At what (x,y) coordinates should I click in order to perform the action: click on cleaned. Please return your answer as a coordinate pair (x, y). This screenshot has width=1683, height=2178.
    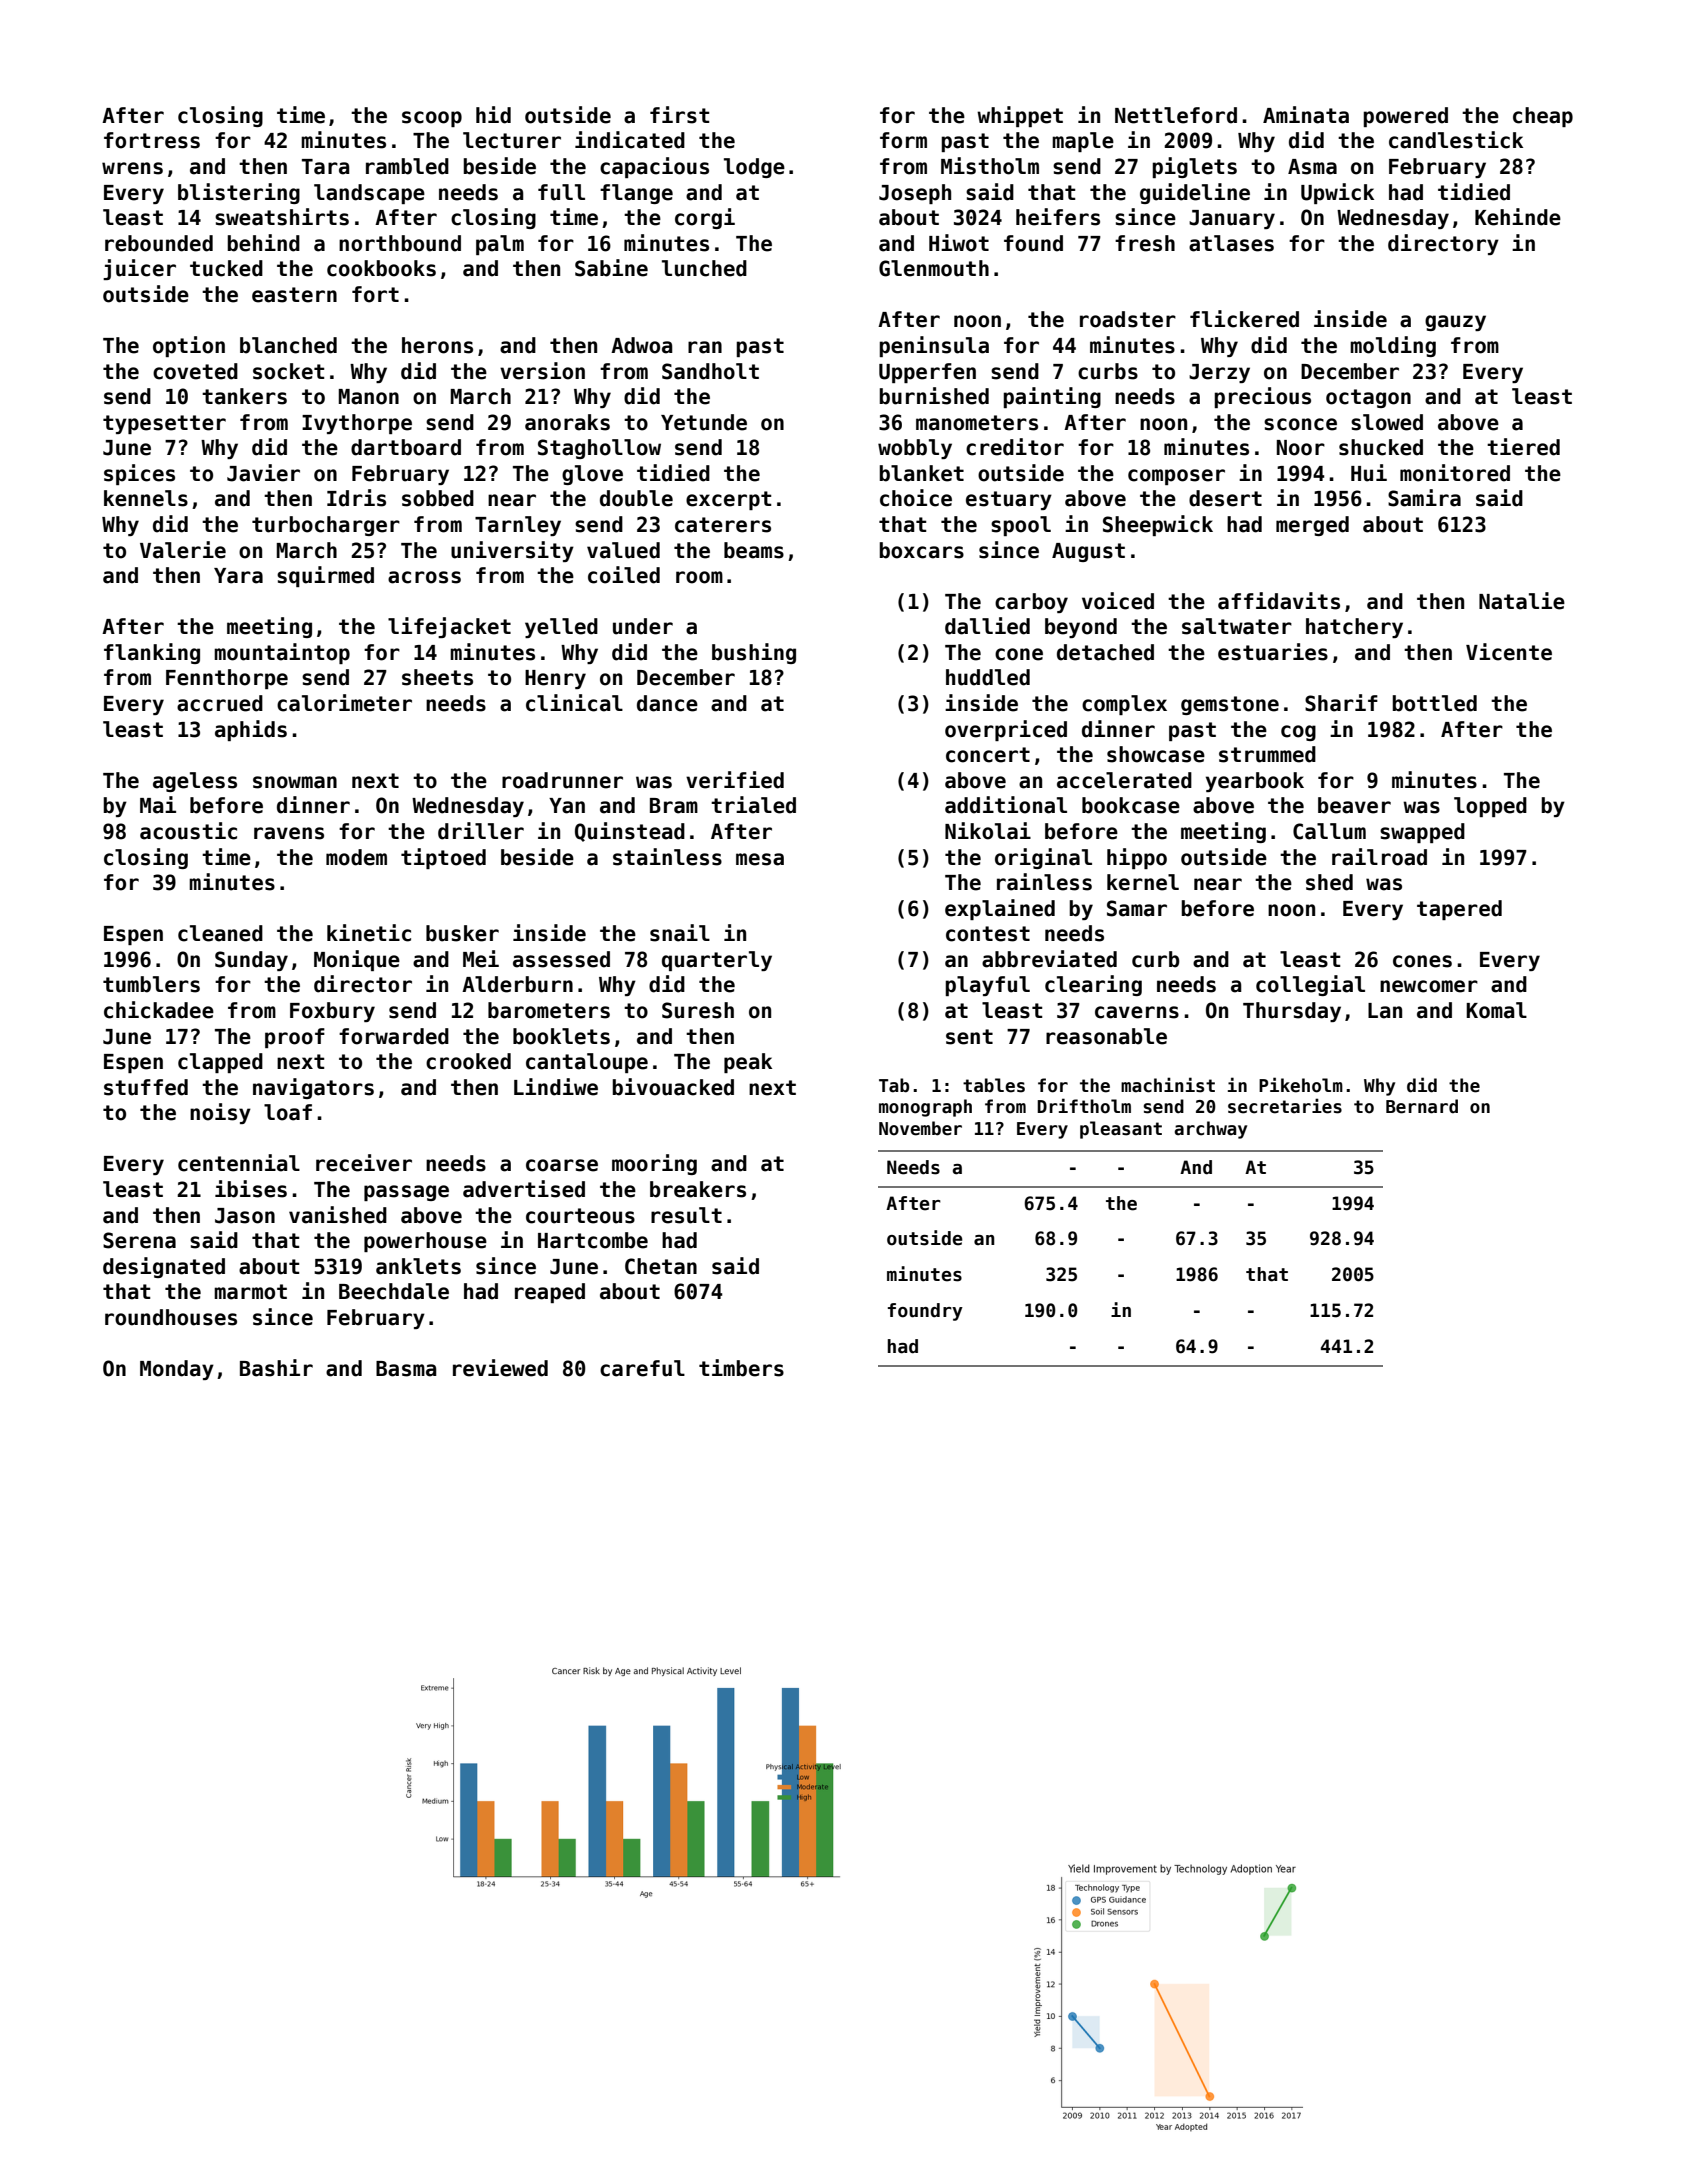
    Looking at the image, I should click on (220, 933).
